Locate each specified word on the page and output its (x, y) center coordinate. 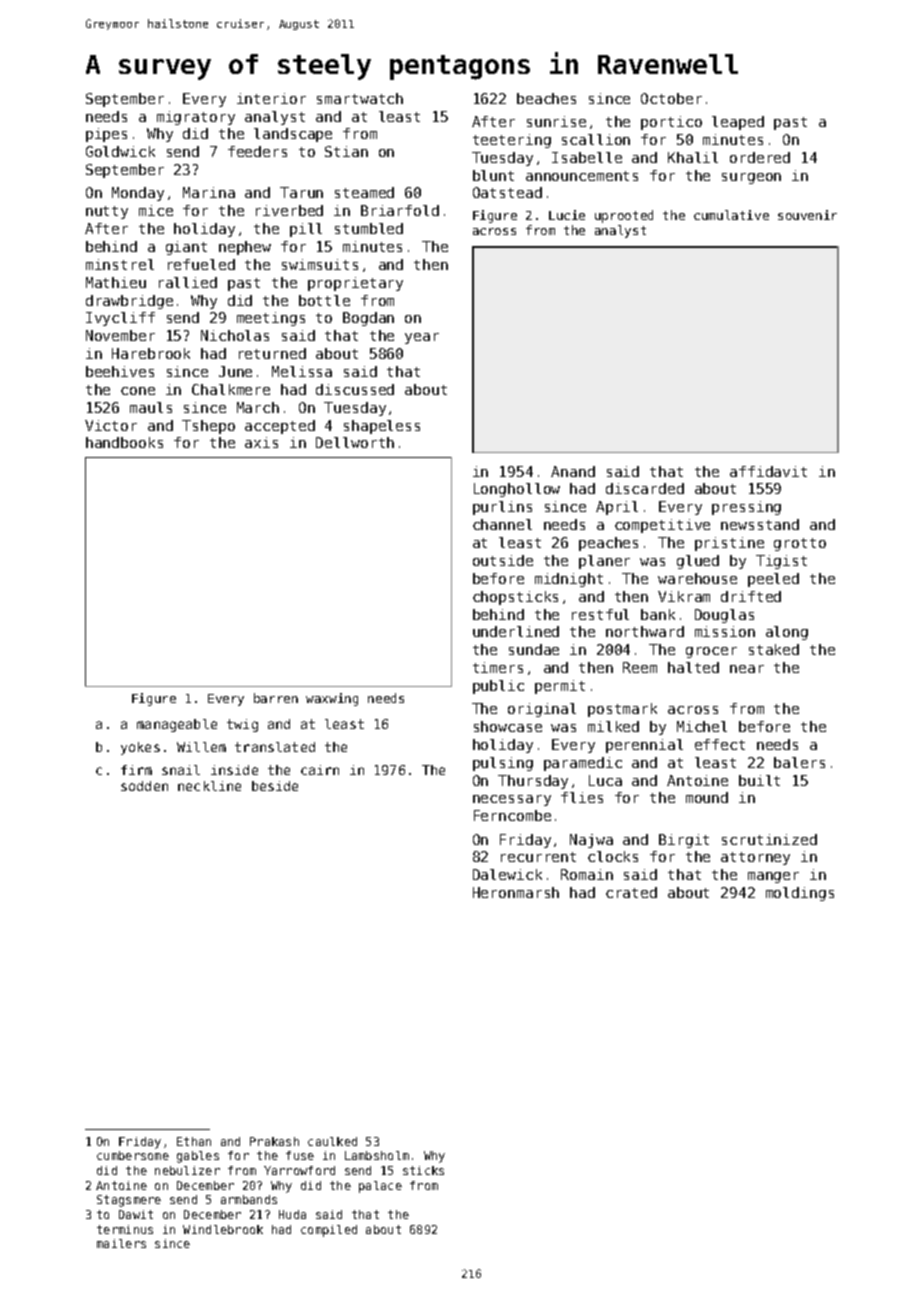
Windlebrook (223, 1229)
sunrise (556, 121)
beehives (120, 371)
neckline (209, 786)
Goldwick (120, 151)
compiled (329, 1231)
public (498, 687)
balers (799, 762)
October (671, 98)
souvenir (807, 215)
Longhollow (517, 490)
